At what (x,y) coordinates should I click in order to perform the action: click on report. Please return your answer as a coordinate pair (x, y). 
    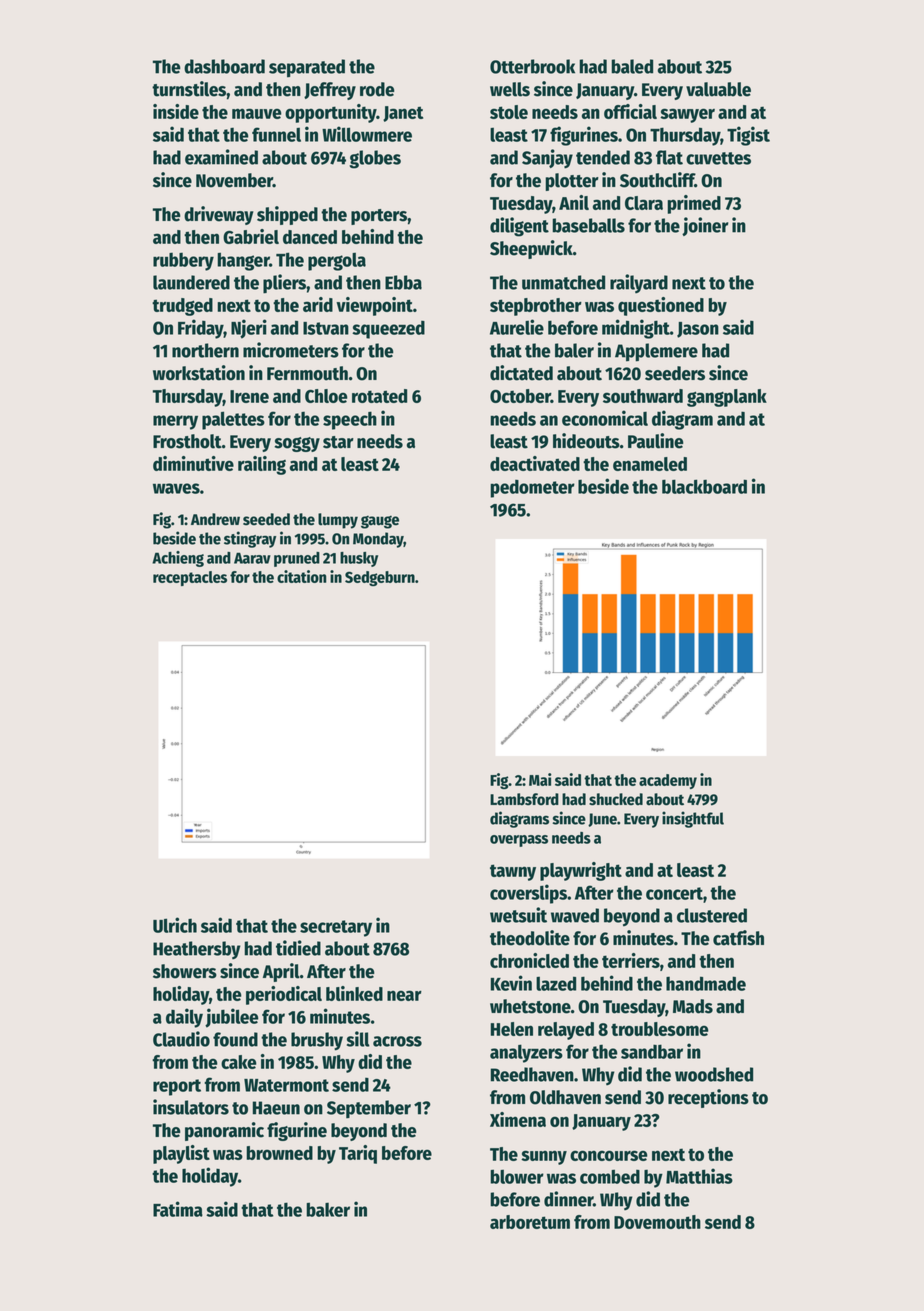
    Looking at the image, I should click on (177, 1087).
